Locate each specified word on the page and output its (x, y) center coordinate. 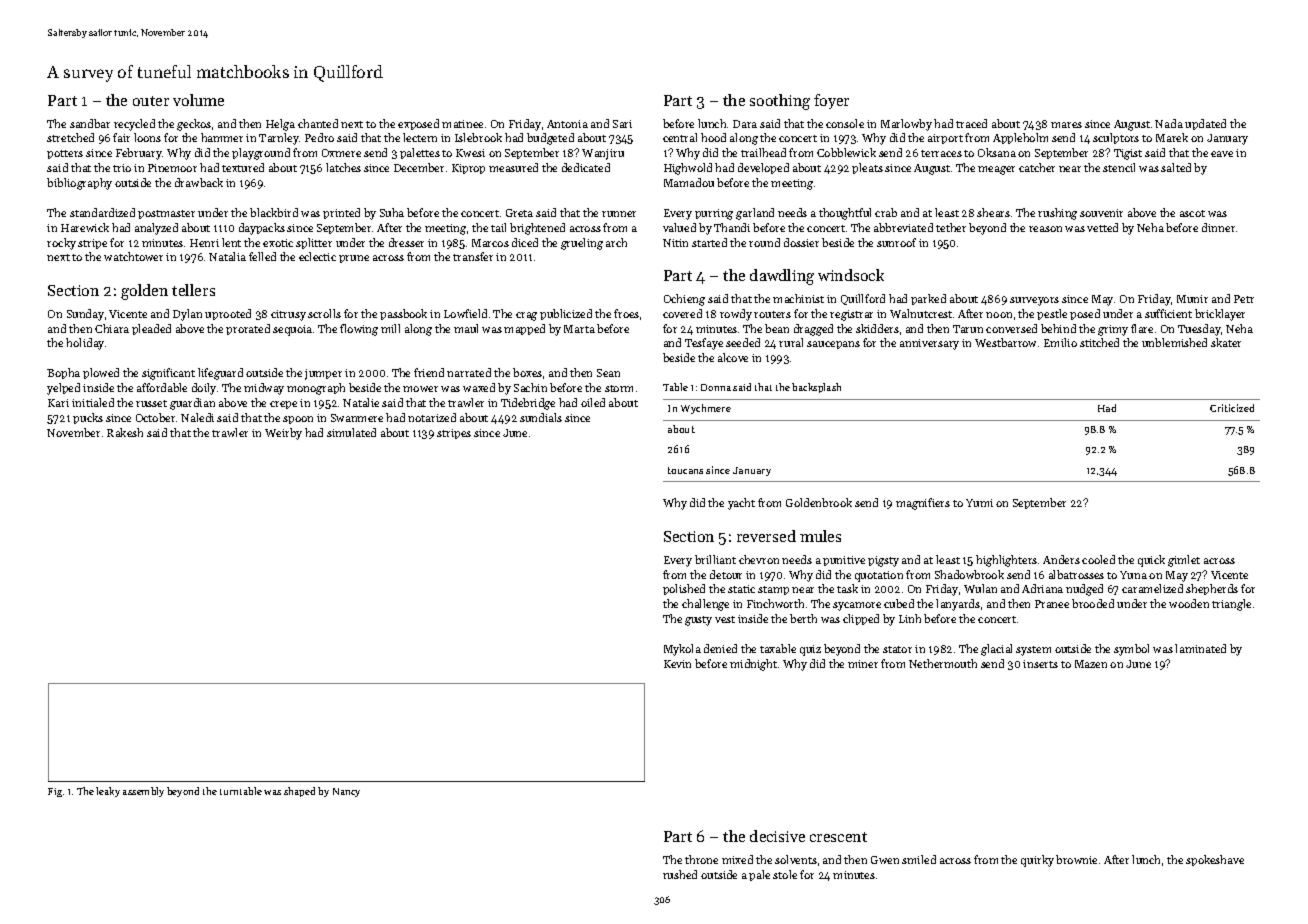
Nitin (675, 243)
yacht (741, 504)
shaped (299, 792)
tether (951, 227)
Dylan (187, 315)
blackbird (274, 212)
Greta (519, 213)
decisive (777, 836)
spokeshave (1215, 860)
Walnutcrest (921, 313)
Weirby (283, 434)
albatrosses (1076, 574)
